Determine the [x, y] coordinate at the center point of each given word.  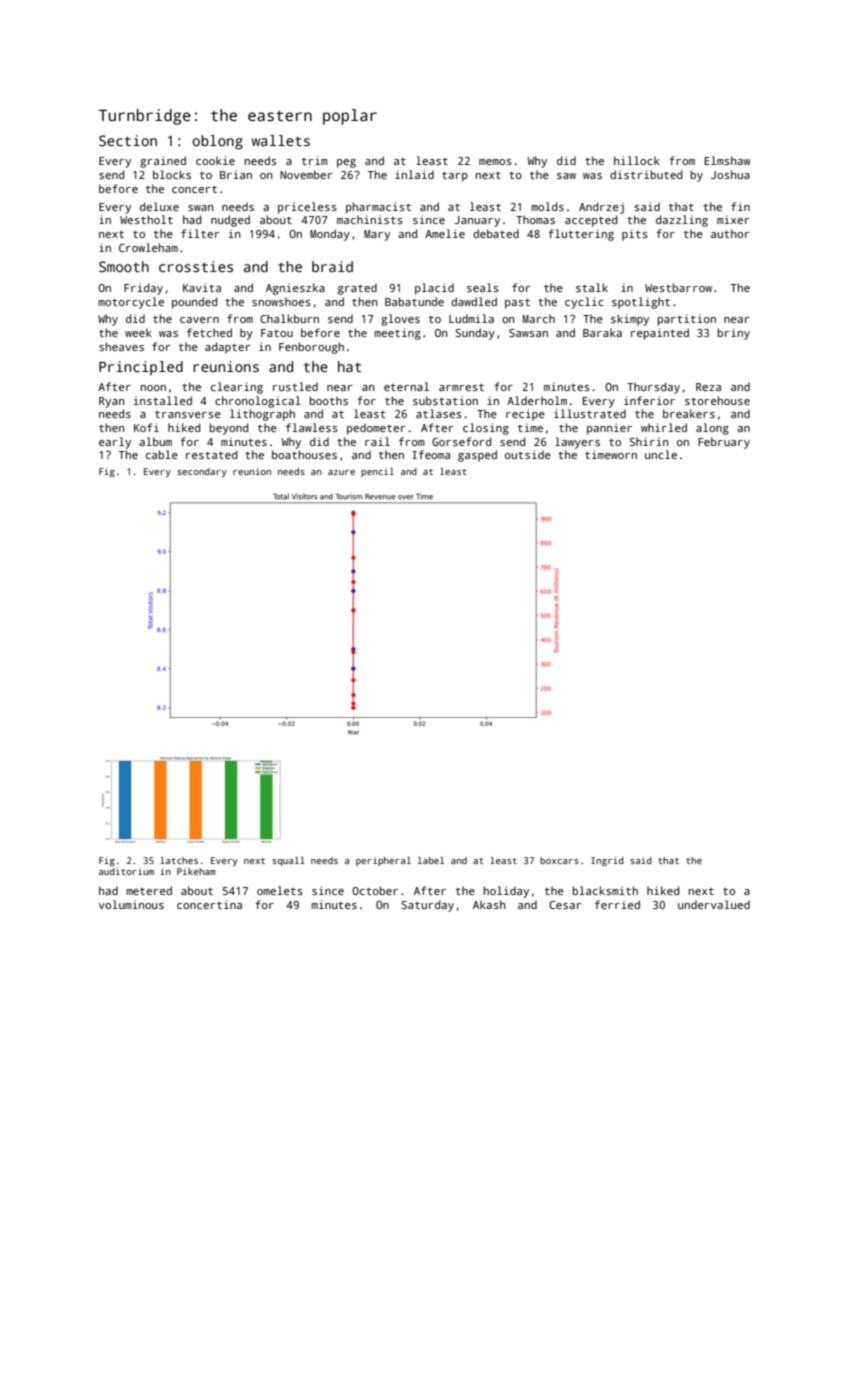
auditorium [126, 871]
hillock [637, 160]
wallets [281, 140]
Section [128, 140]
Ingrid [607, 861]
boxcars [559, 860]
